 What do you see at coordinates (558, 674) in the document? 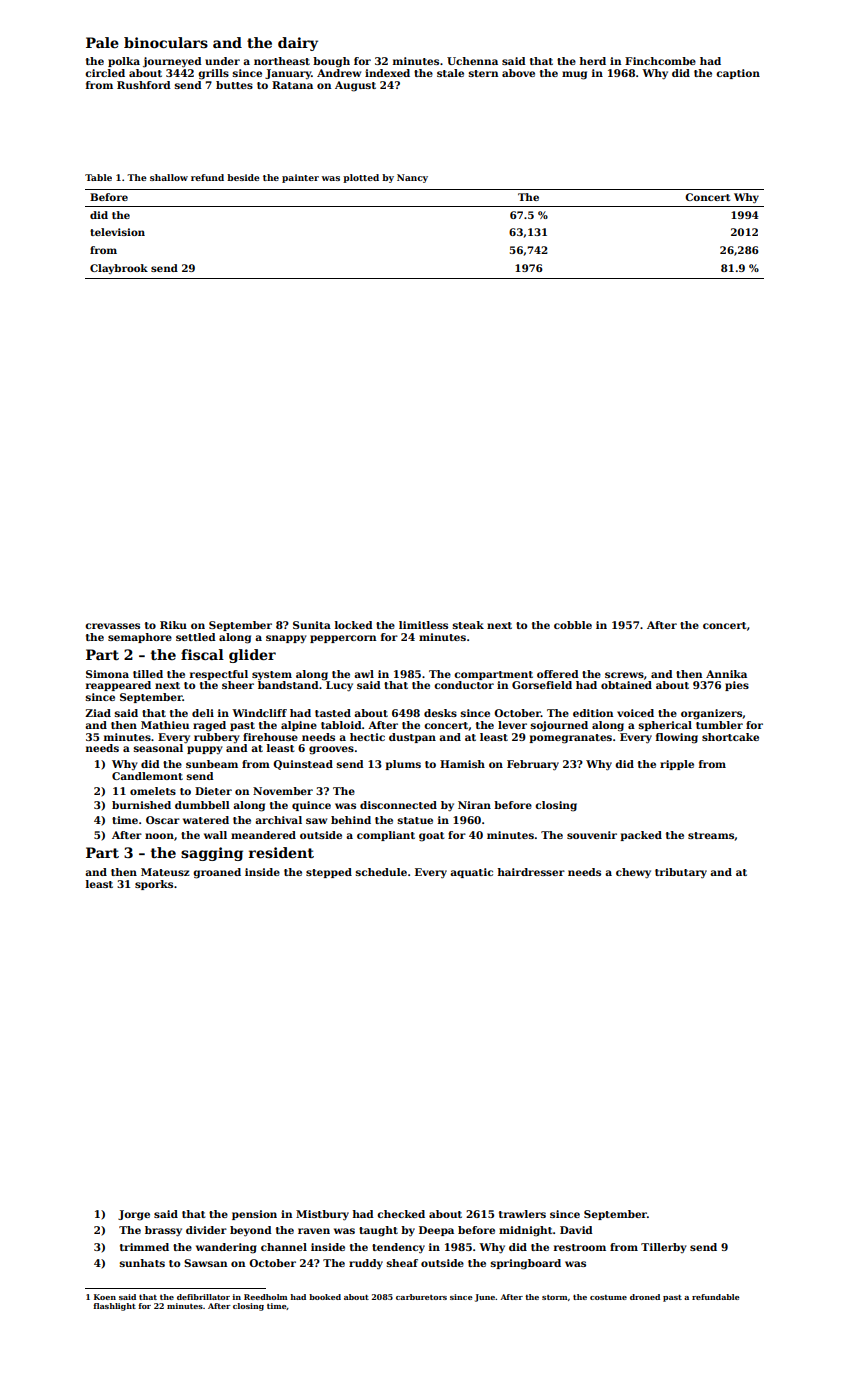
I see `offered` at bounding box center [558, 674].
